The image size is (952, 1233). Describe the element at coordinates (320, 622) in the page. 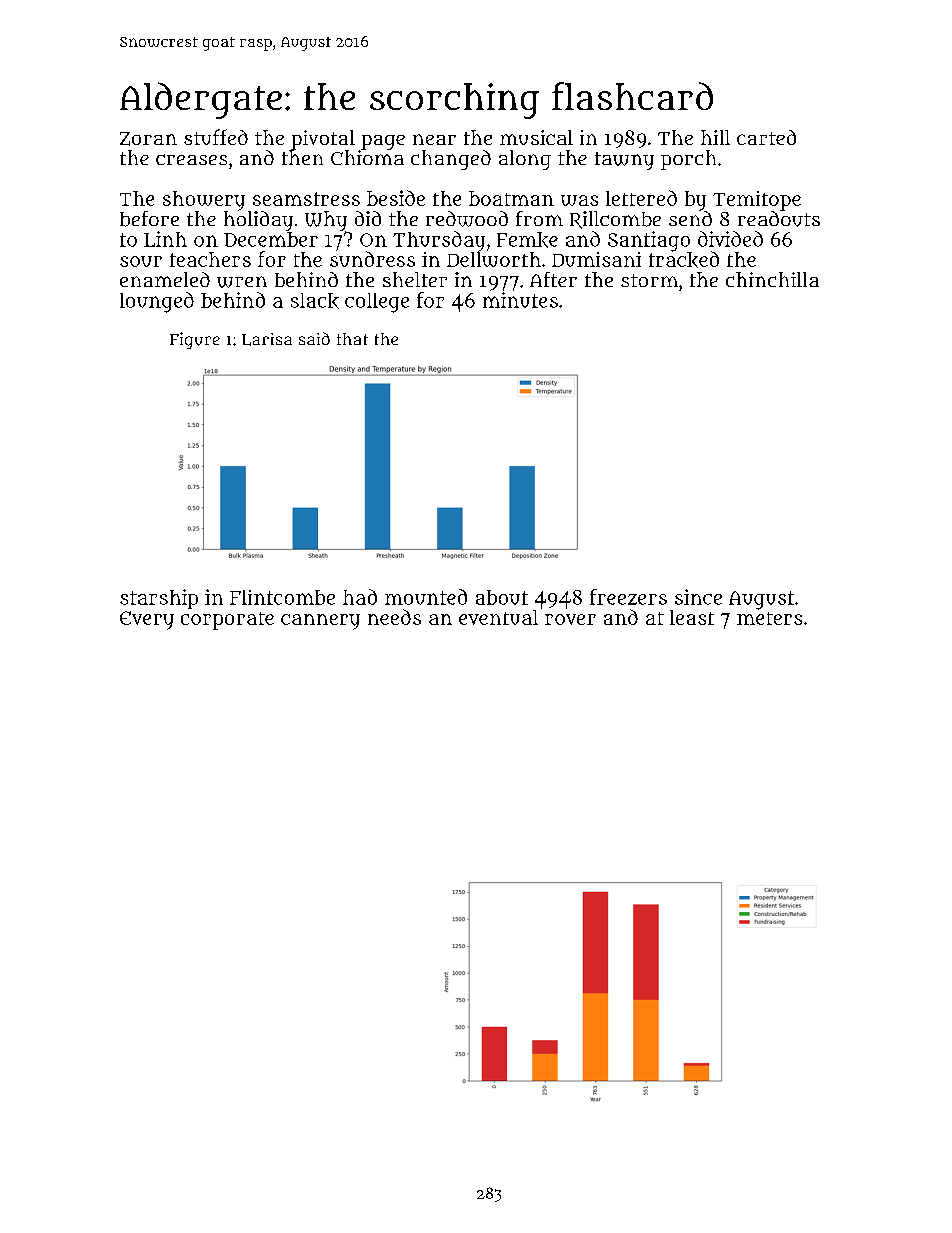

I see `cannery` at that location.
